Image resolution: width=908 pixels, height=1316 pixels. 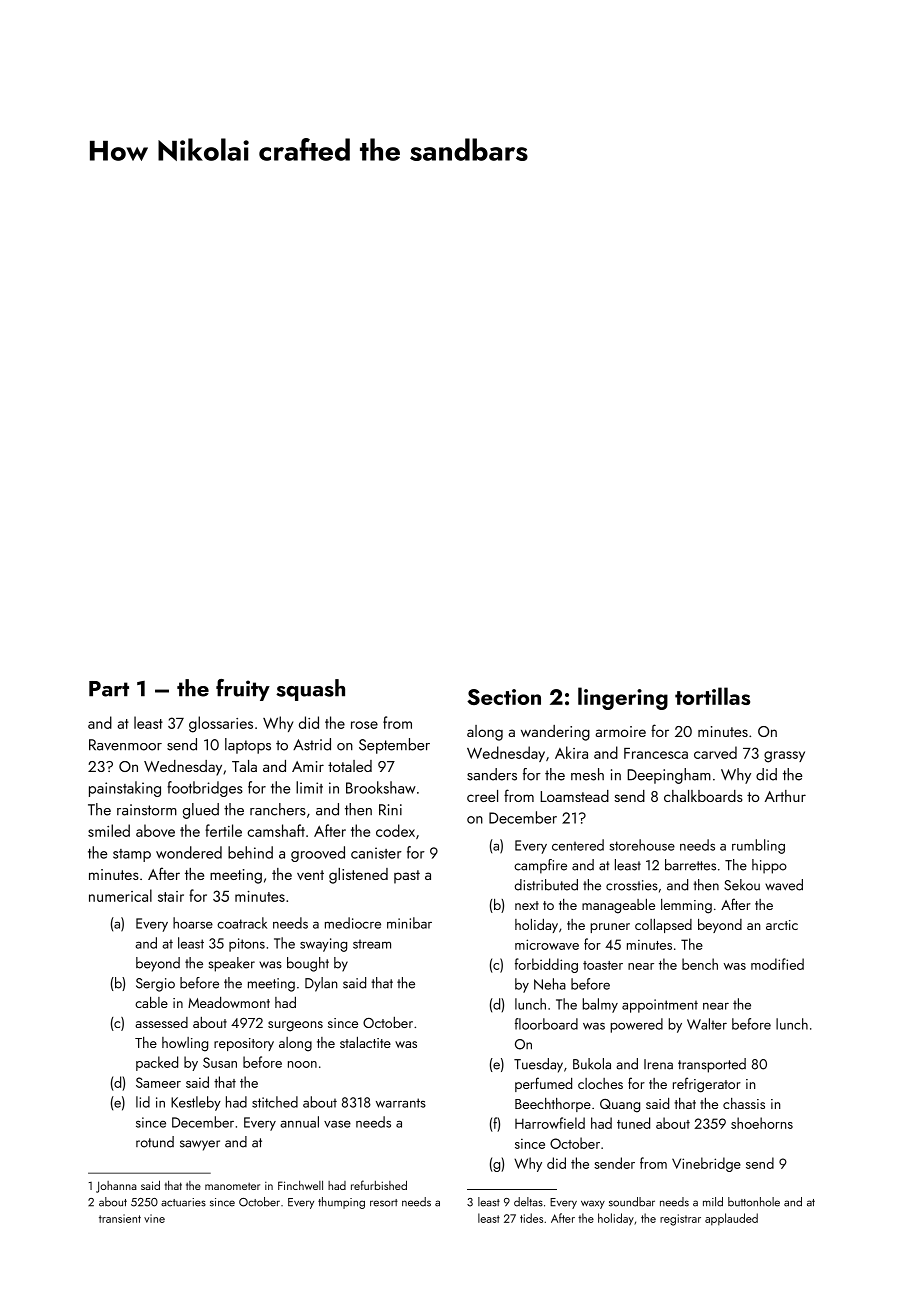 I want to click on Walter, so click(x=707, y=1024).
